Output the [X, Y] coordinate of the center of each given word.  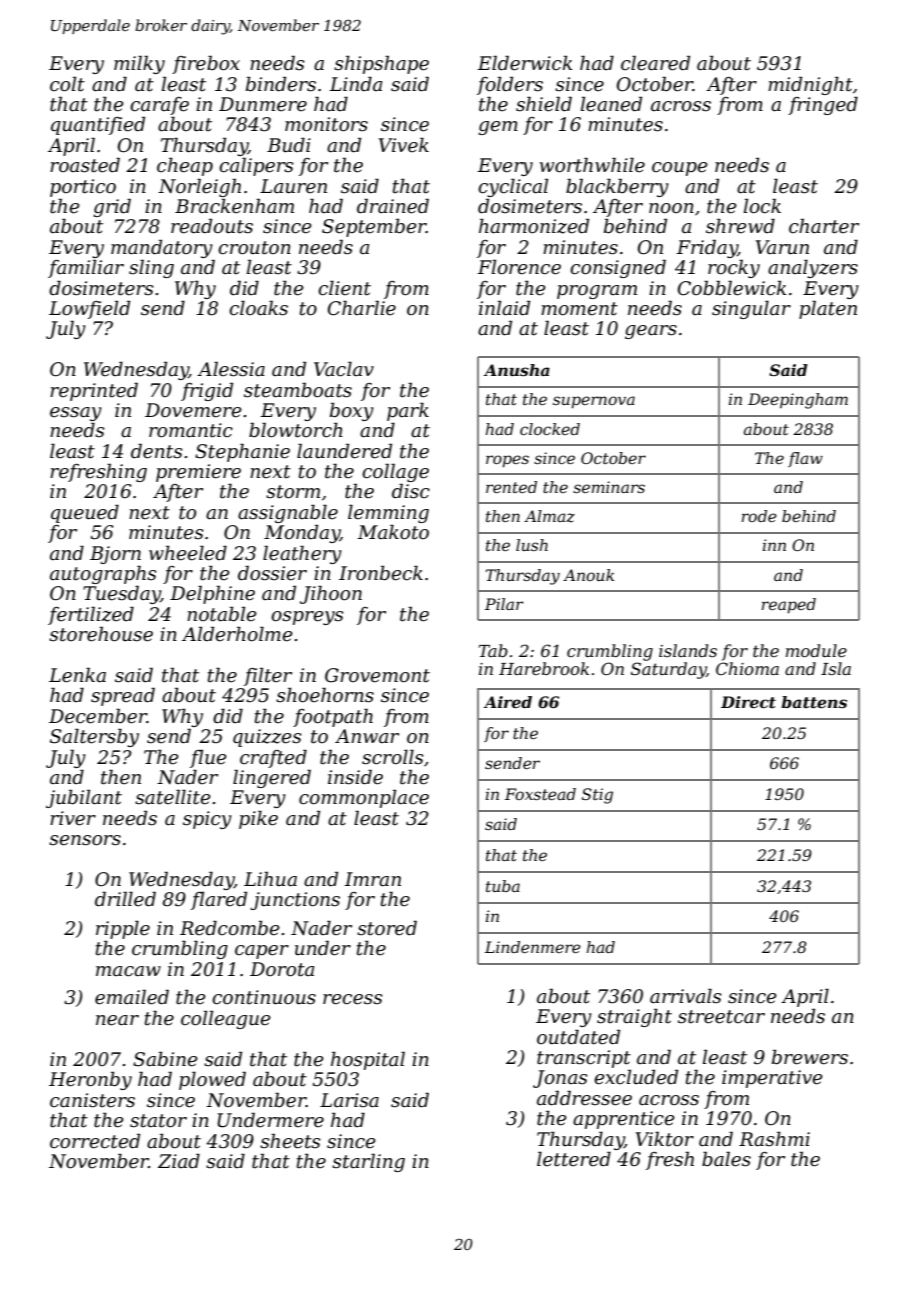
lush [532, 545]
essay [76, 414]
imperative [772, 1079]
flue [208, 758]
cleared [655, 63]
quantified [98, 125]
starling [368, 1162]
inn [774, 545]
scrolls [393, 757]
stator [158, 1121]
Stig [597, 796]
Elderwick [525, 63]
